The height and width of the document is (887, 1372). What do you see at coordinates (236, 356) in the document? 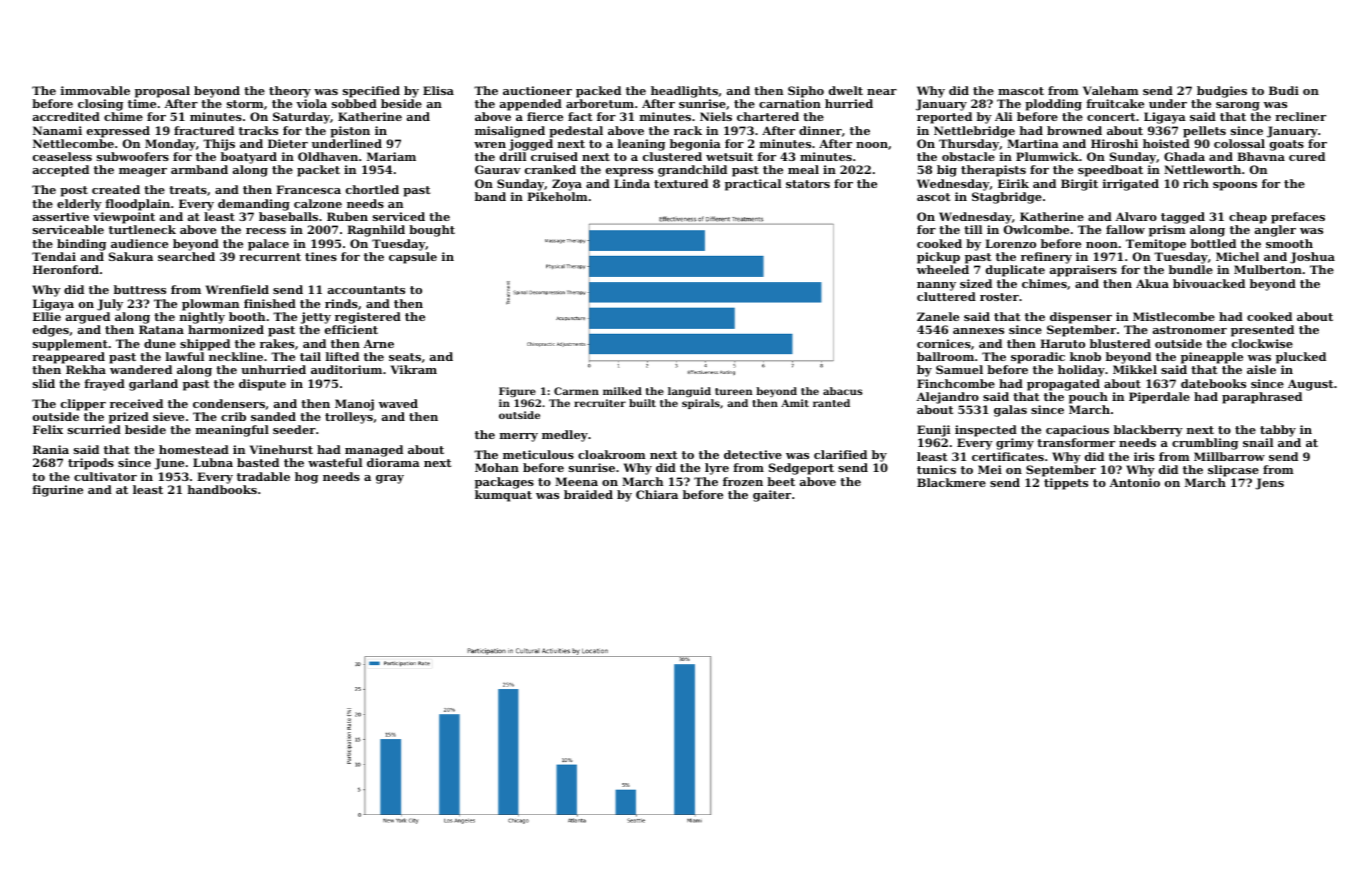
I see `neckline` at bounding box center [236, 356].
